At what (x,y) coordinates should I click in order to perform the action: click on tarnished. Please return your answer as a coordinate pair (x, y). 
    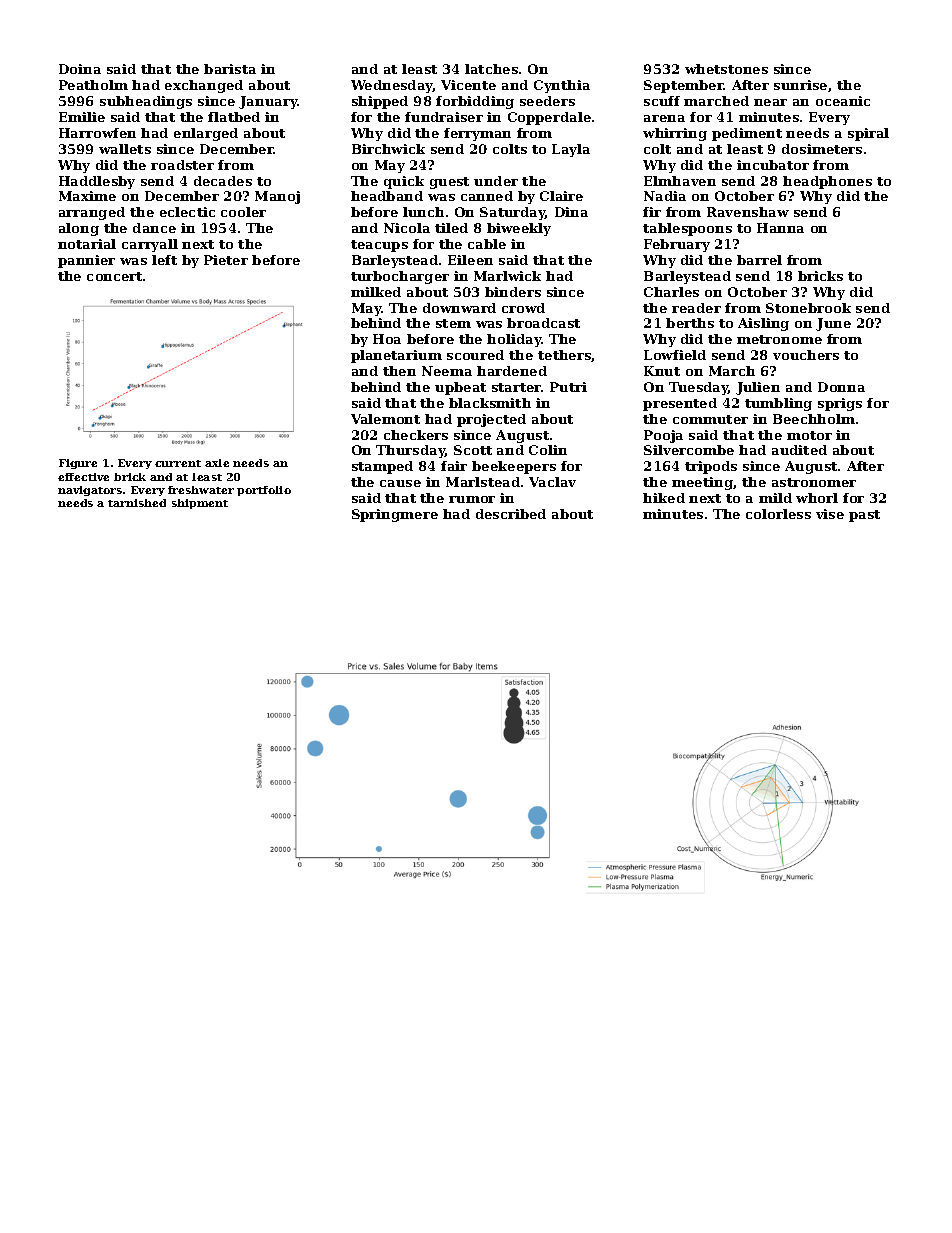
    Looking at the image, I should click on (137, 503).
